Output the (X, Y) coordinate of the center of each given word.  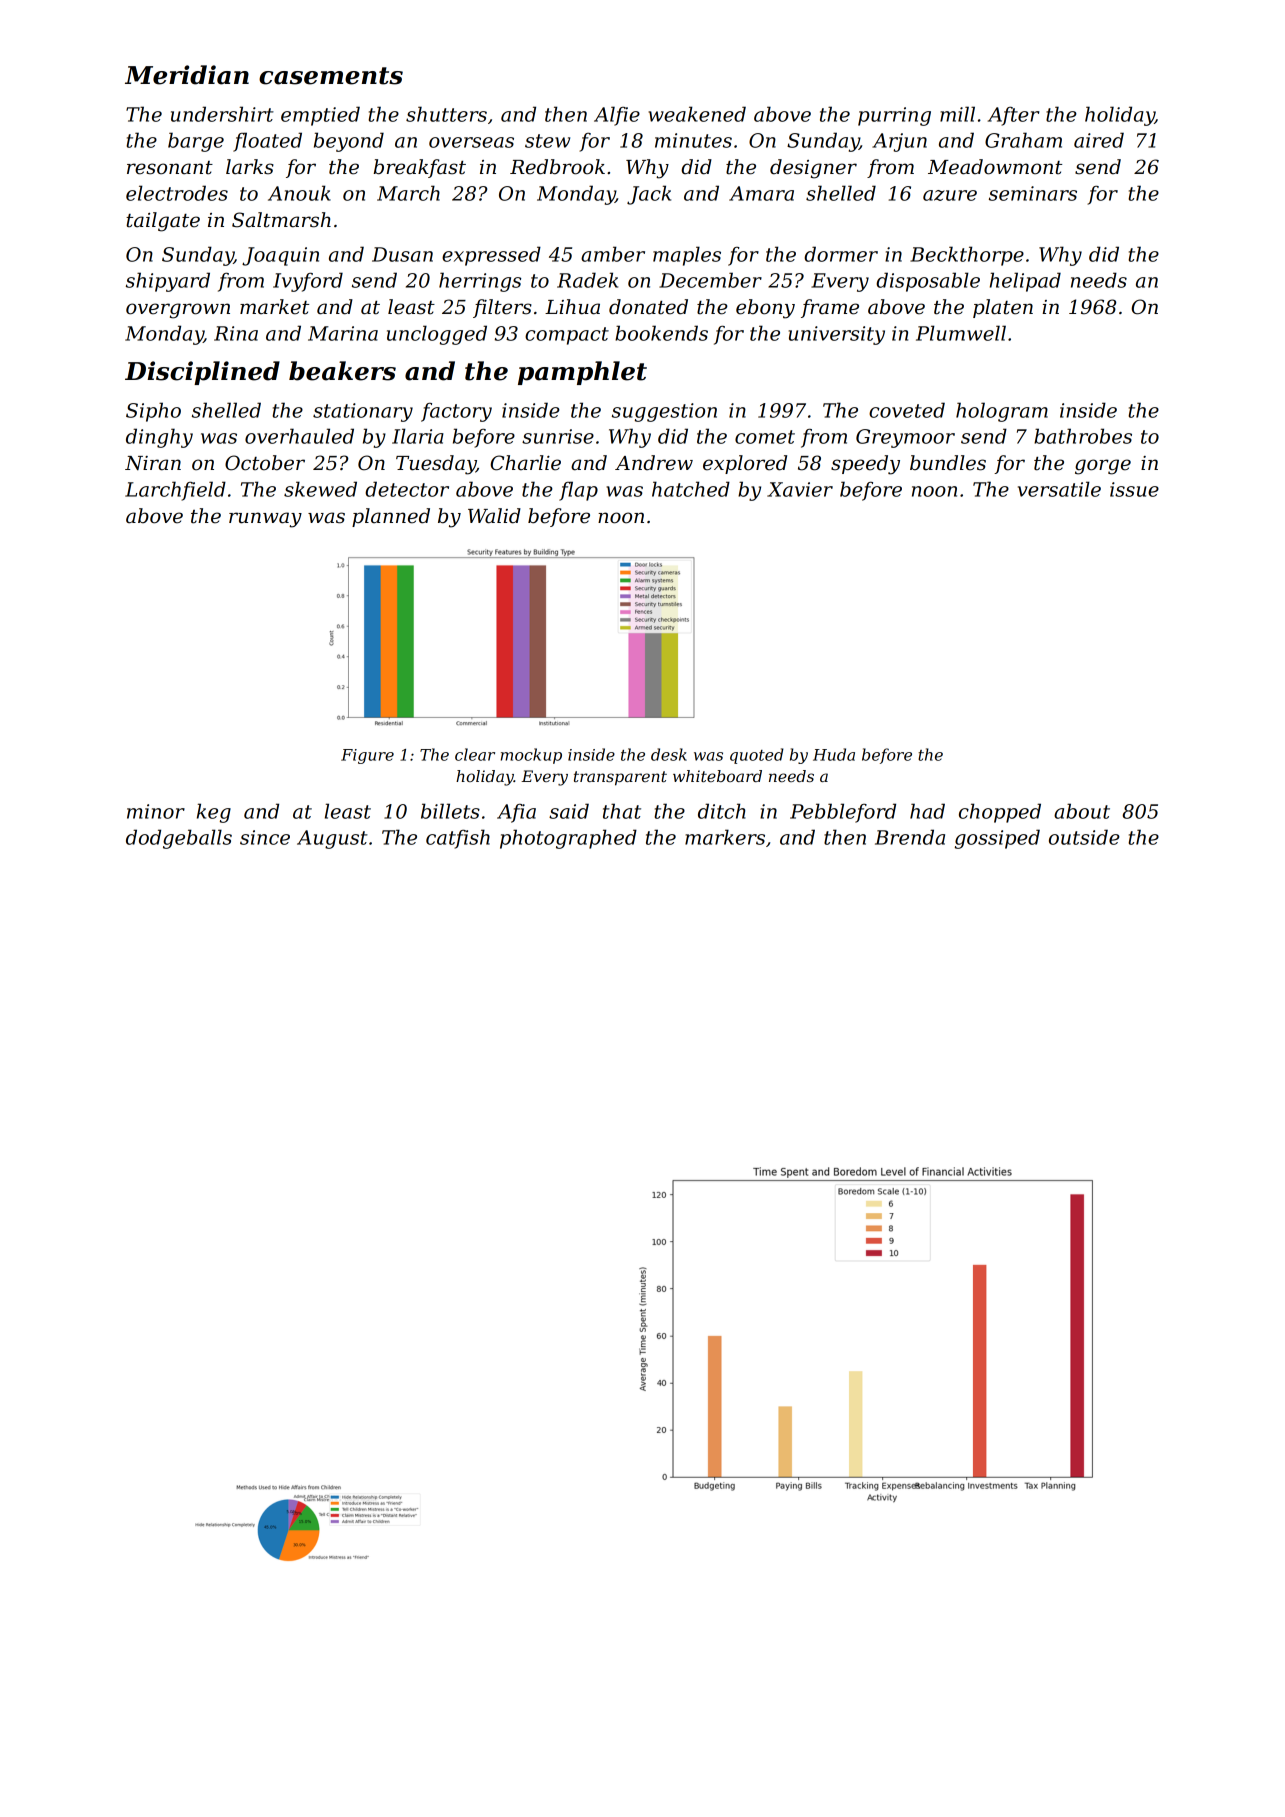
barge (196, 142)
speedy (865, 465)
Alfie (617, 116)
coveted (907, 410)
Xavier (800, 489)
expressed (491, 256)
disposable (928, 282)
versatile (1059, 489)
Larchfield (175, 491)
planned (391, 517)
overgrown (178, 311)
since (265, 837)
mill (957, 114)
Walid (494, 516)
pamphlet (582, 373)
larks (250, 167)
